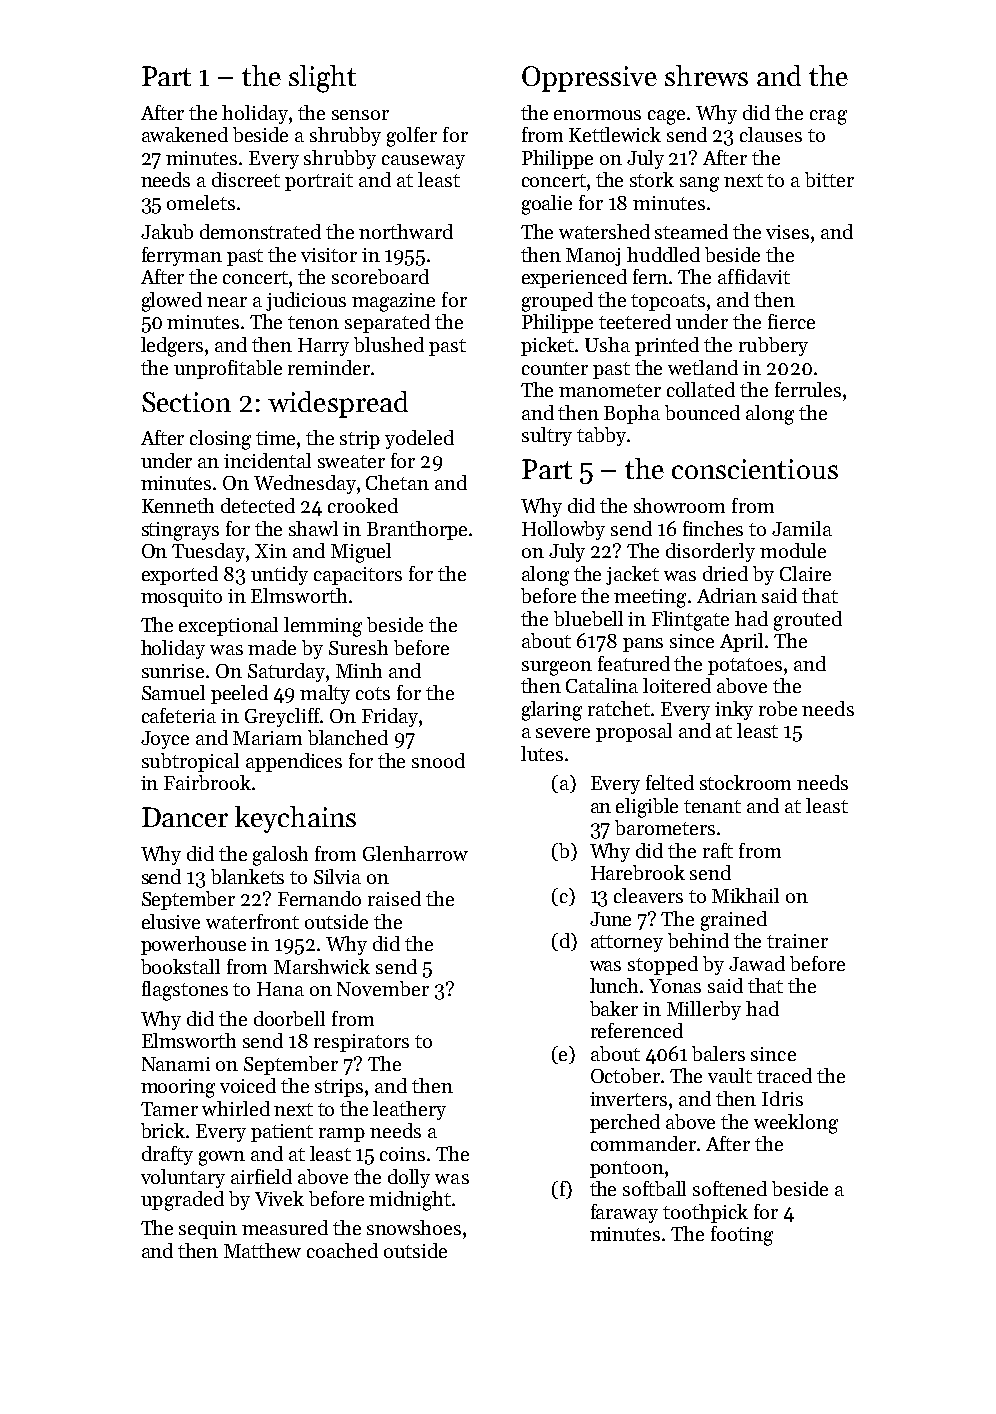  What do you see at coordinates (342, 1250) in the screenshot?
I see `coached` at bounding box center [342, 1250].
